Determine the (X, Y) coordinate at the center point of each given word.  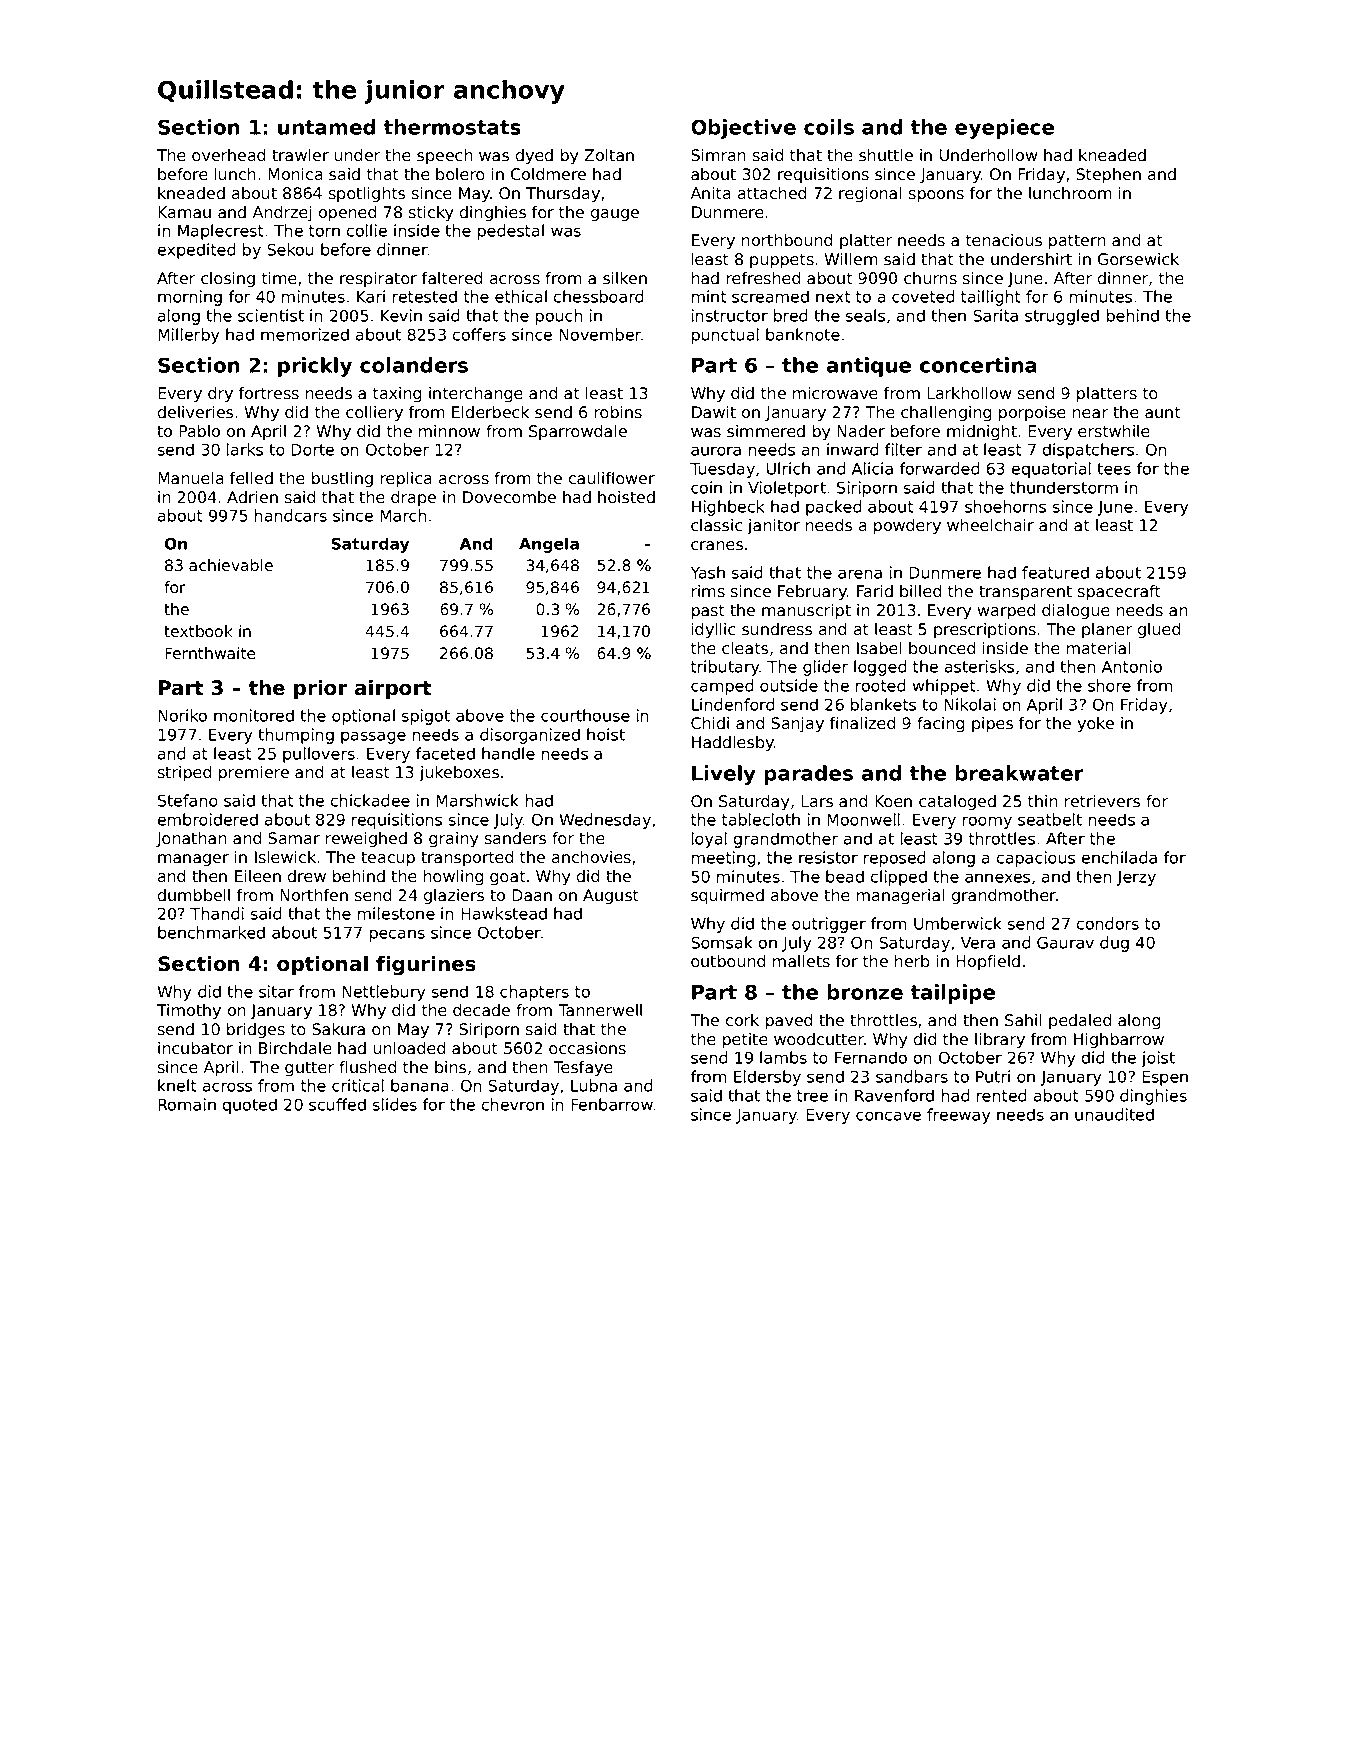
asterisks (979, 666)
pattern (1077, 242)
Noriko (182, 715)
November (600, 334)
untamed (326, 127)
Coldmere (548, 174)
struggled (1062, 317)
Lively (724, 775)
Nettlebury (383, 993)
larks (245, 449)
